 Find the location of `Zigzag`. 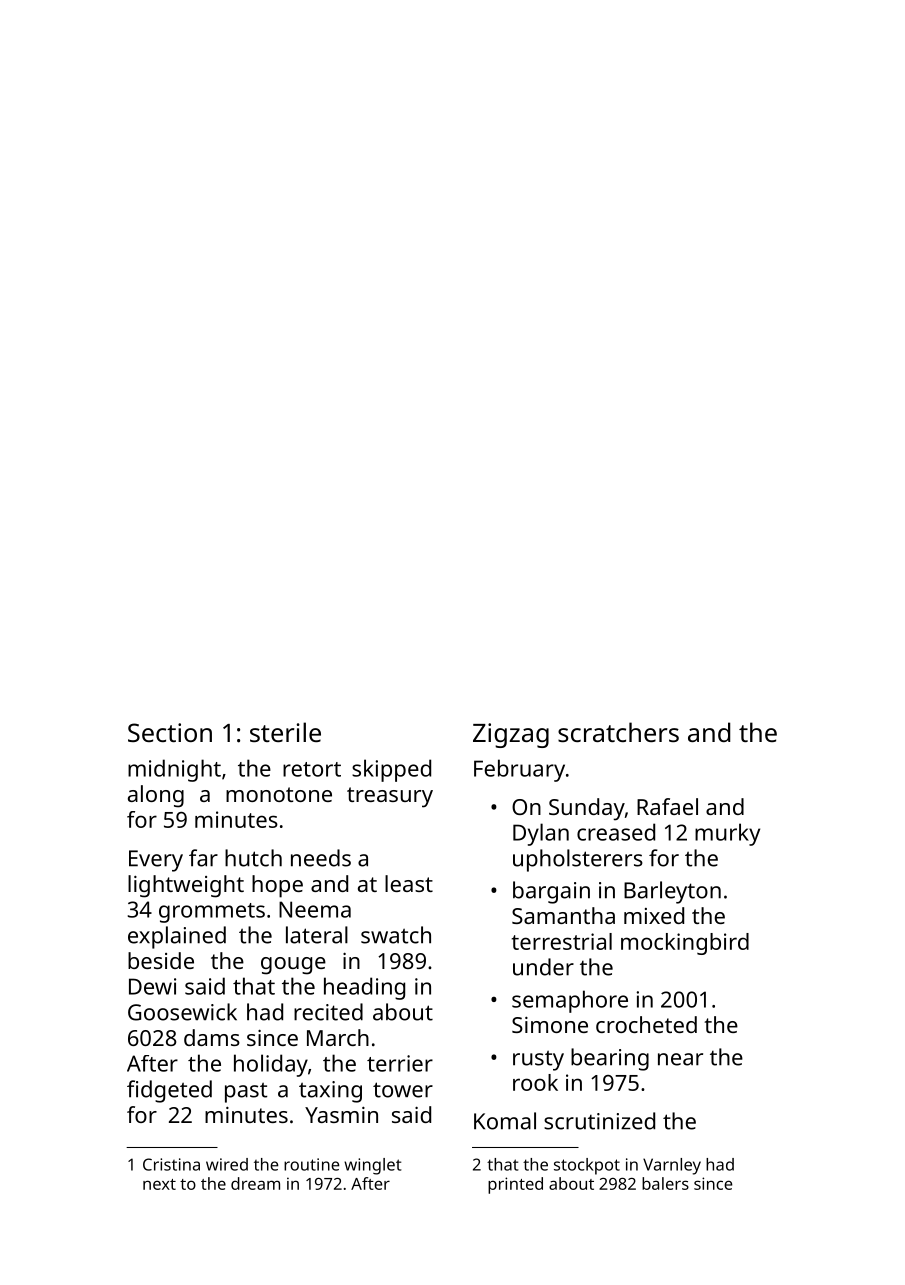

Zigzag is located at coordinates (511, 735).
